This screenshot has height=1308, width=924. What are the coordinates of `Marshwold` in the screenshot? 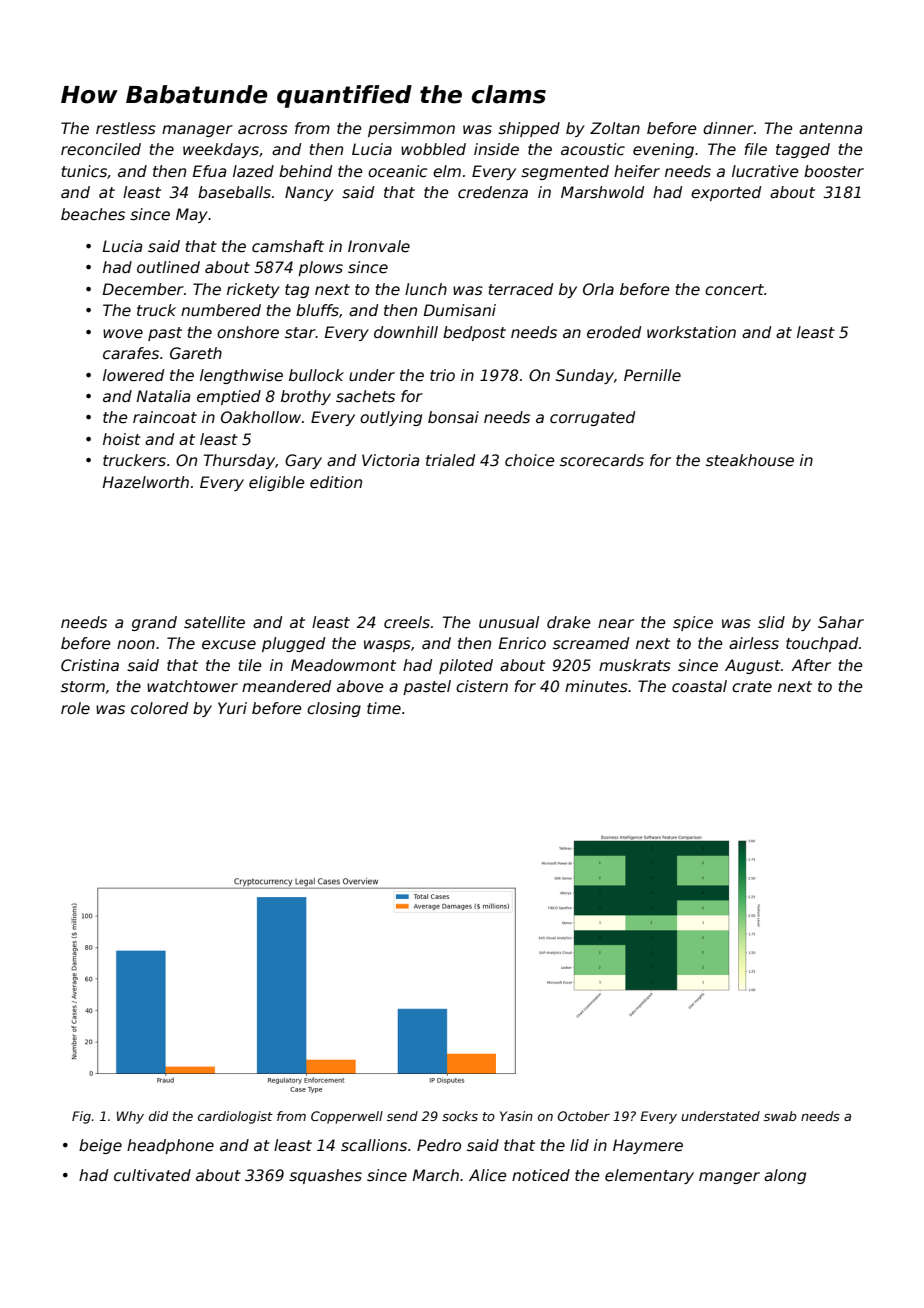 It's located at (602, 192).
